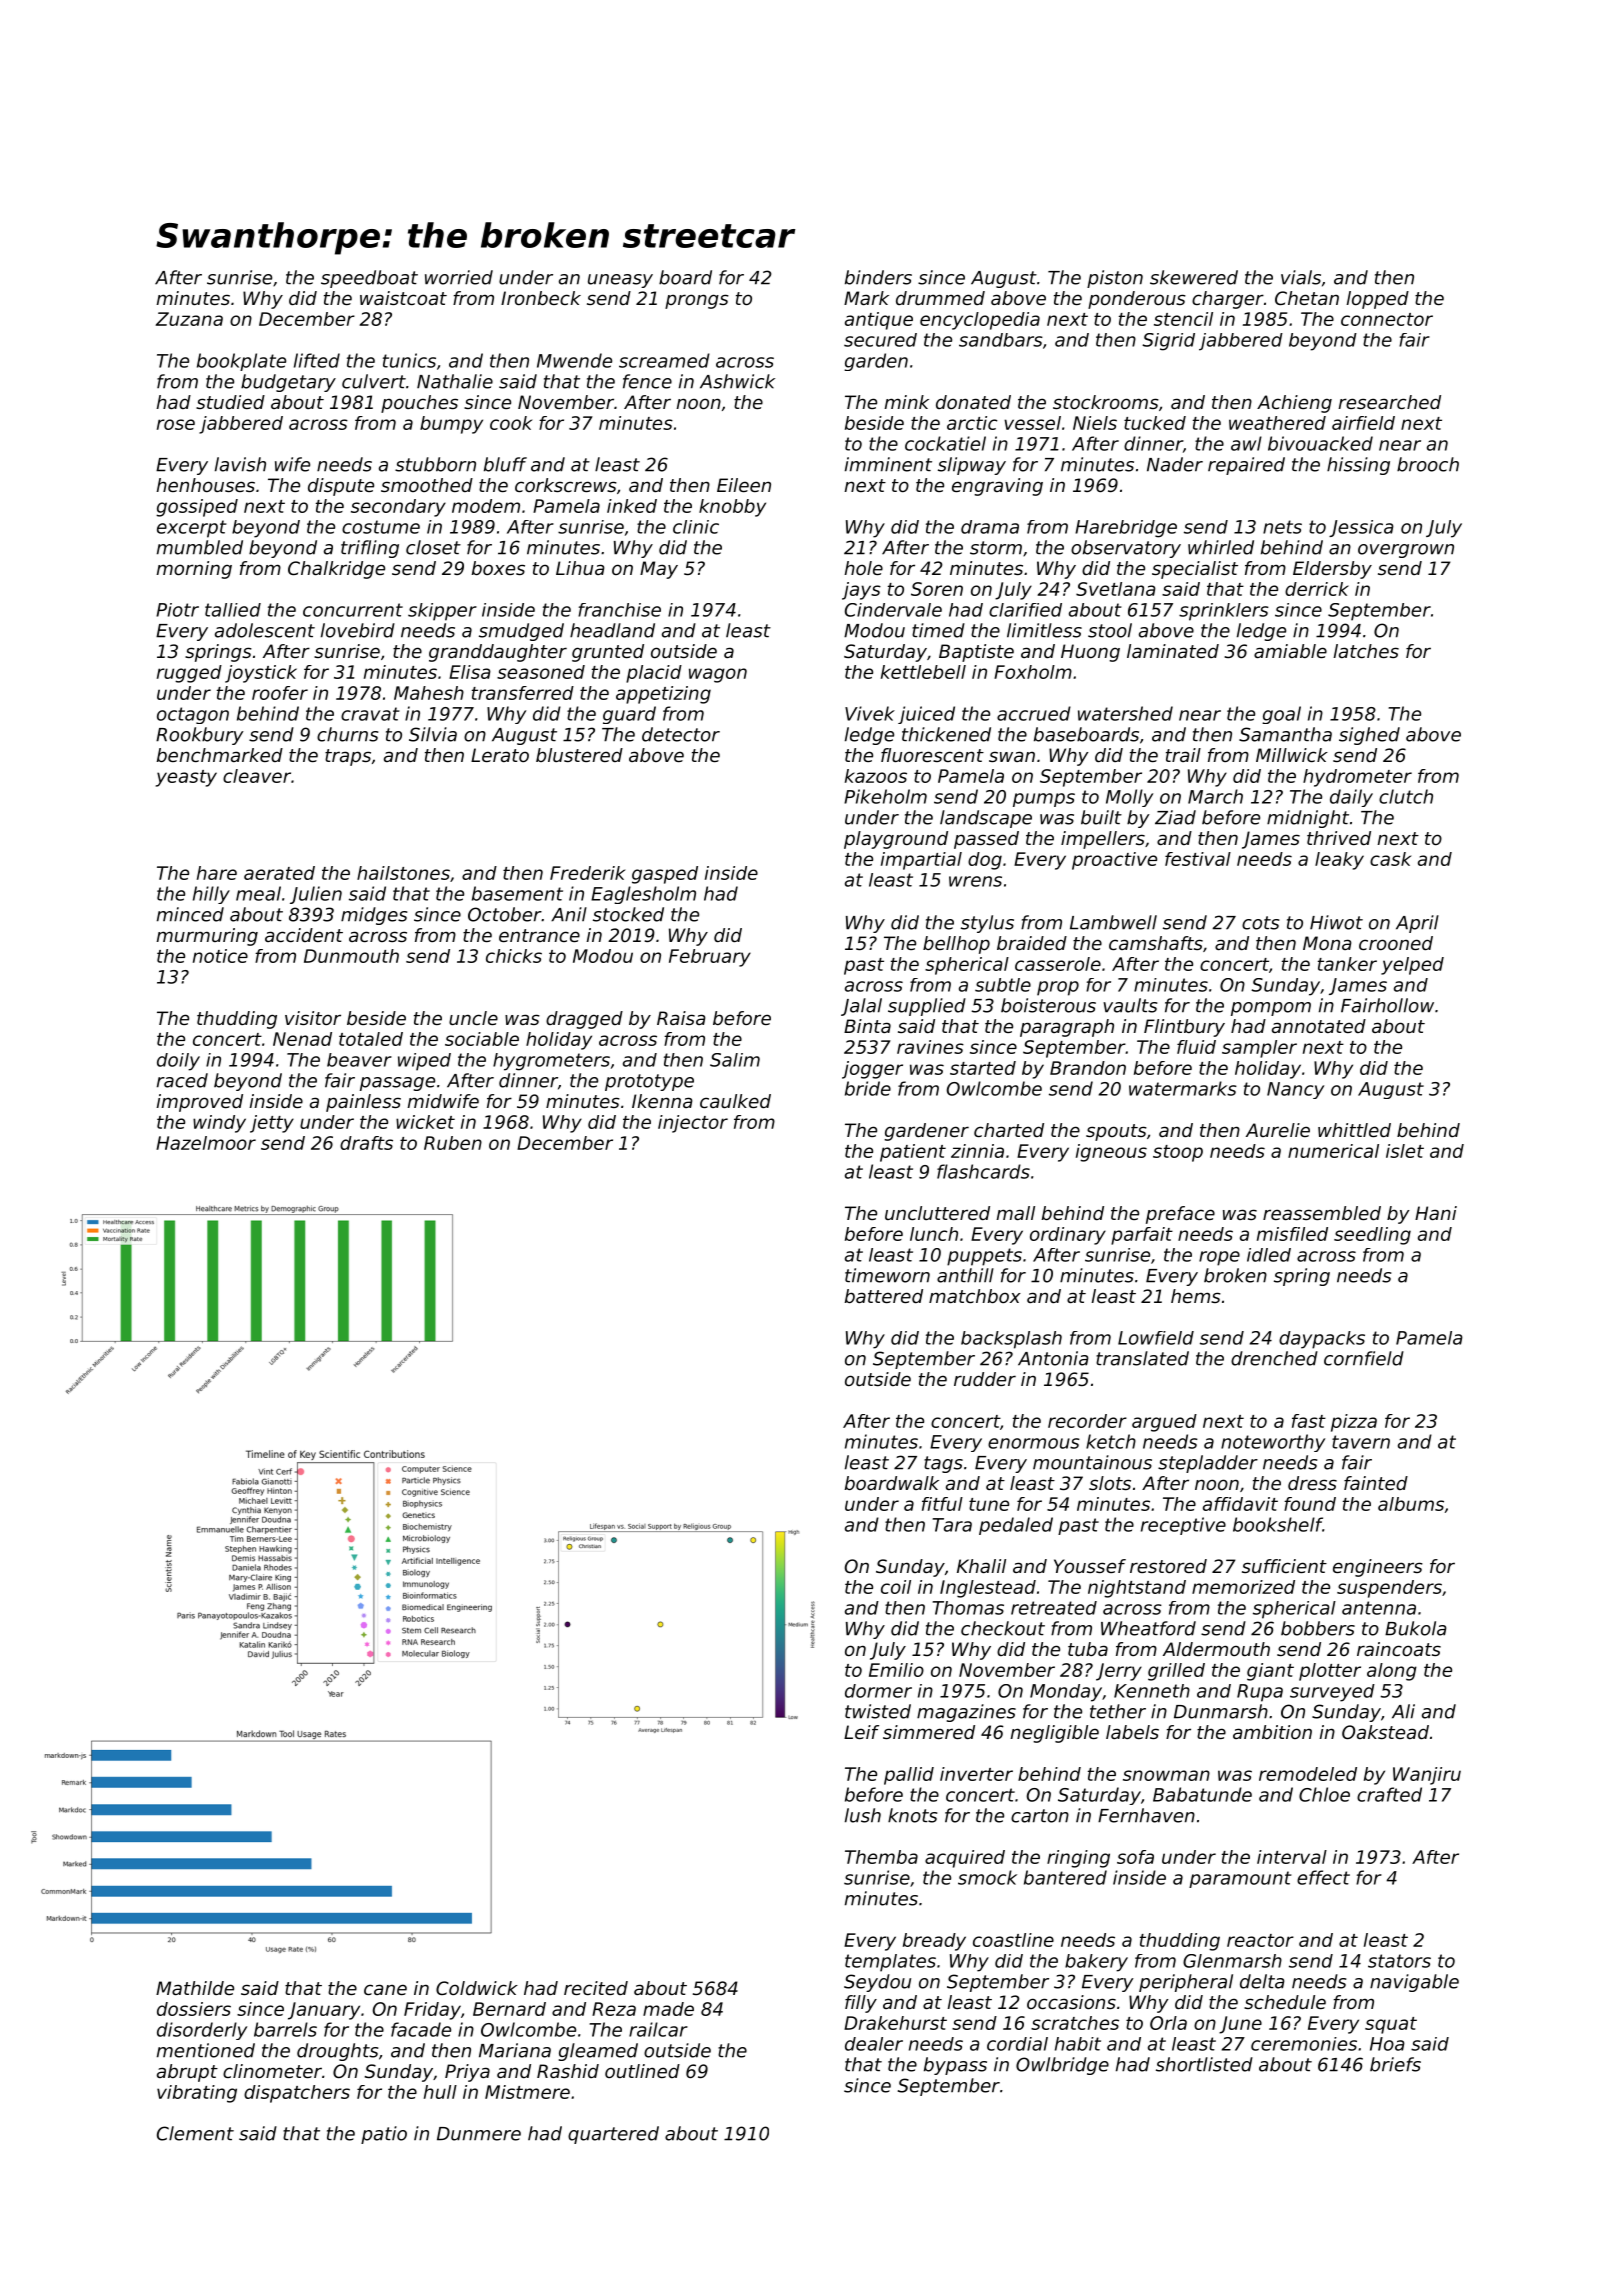  I want to click on coil, so click(896, 1587).
